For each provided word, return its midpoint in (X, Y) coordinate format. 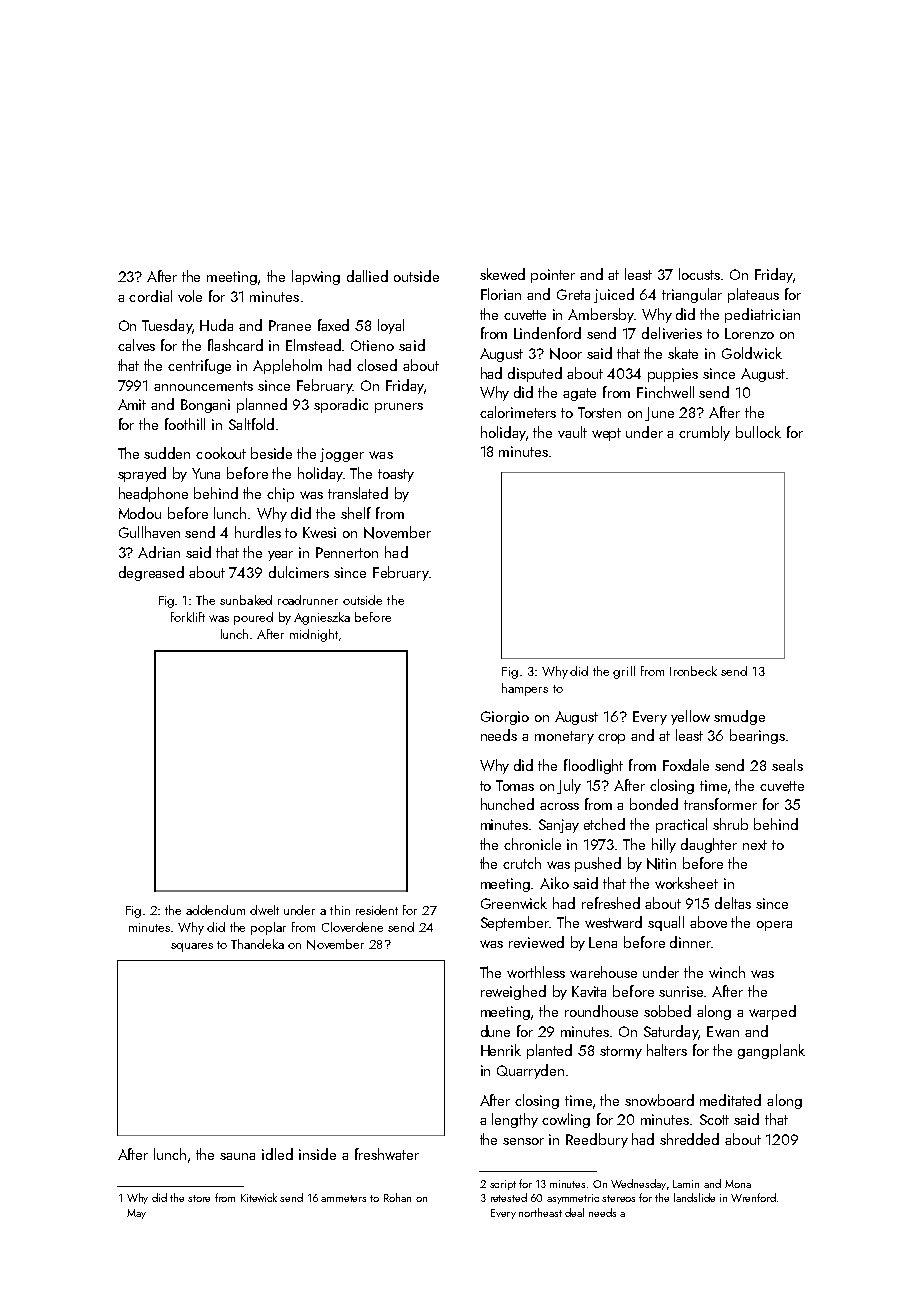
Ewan (723, 1031)
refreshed (611, 903)
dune (495, 1031)
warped (772, 1012)
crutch (522, 863)
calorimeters (518, 412)
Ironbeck (693, 671)
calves (136, 345)
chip (280, 494)
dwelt (264, 910)
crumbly (704, 433)
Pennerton (347, 552)
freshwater (387, 1154)
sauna (237, 1156)
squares (192, 947)
